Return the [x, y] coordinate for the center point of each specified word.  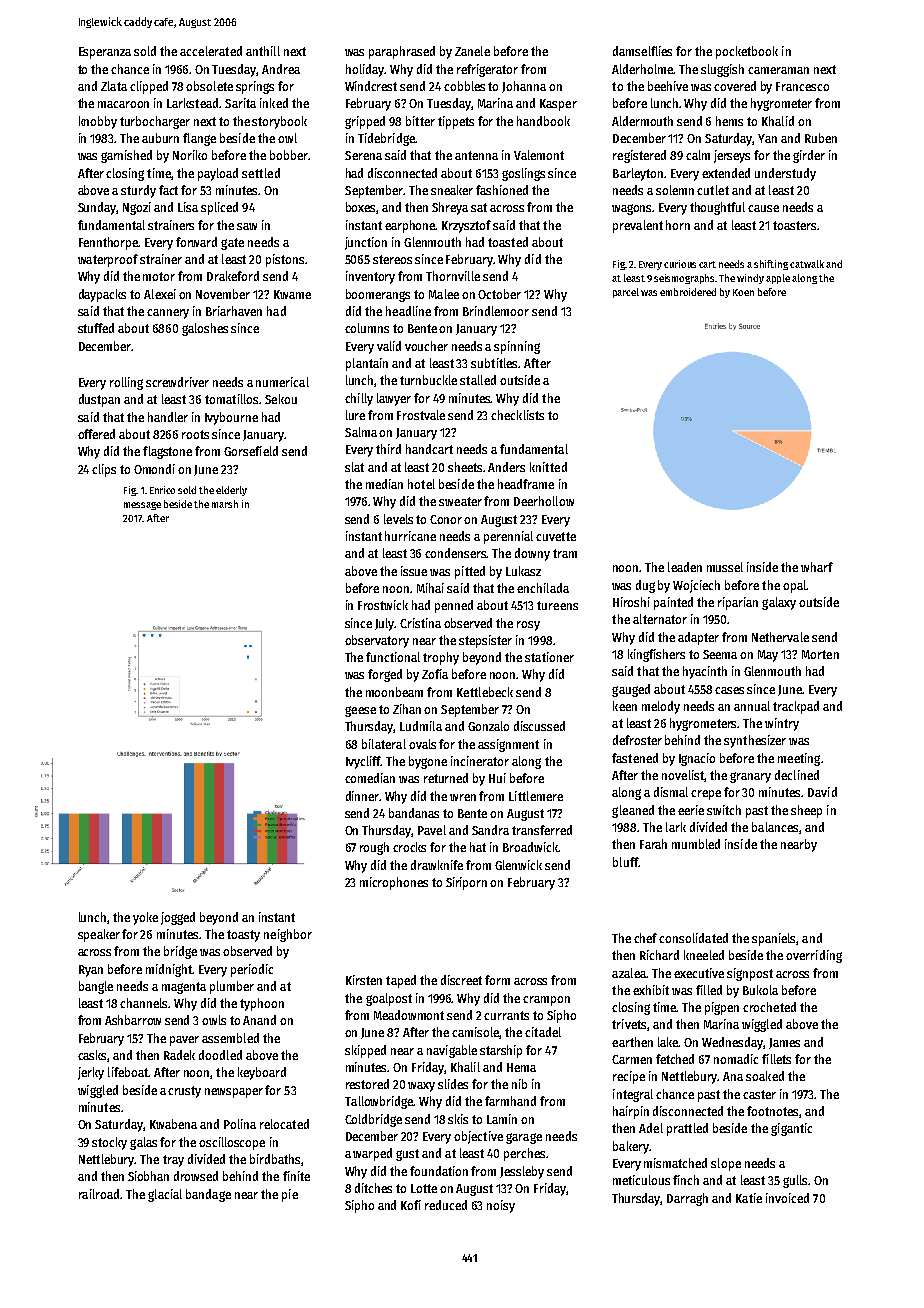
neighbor [288, 935]
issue [414, 571]
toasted [508, 242]
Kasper [558, 105]
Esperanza [105, 53]
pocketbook [747, 52]
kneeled [704, 955]
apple [778, 279]
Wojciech [696, 586]
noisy [501, 1206]
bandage [208, 1195]
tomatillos [231, 399]
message [142, 506]
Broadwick [530, 847]
